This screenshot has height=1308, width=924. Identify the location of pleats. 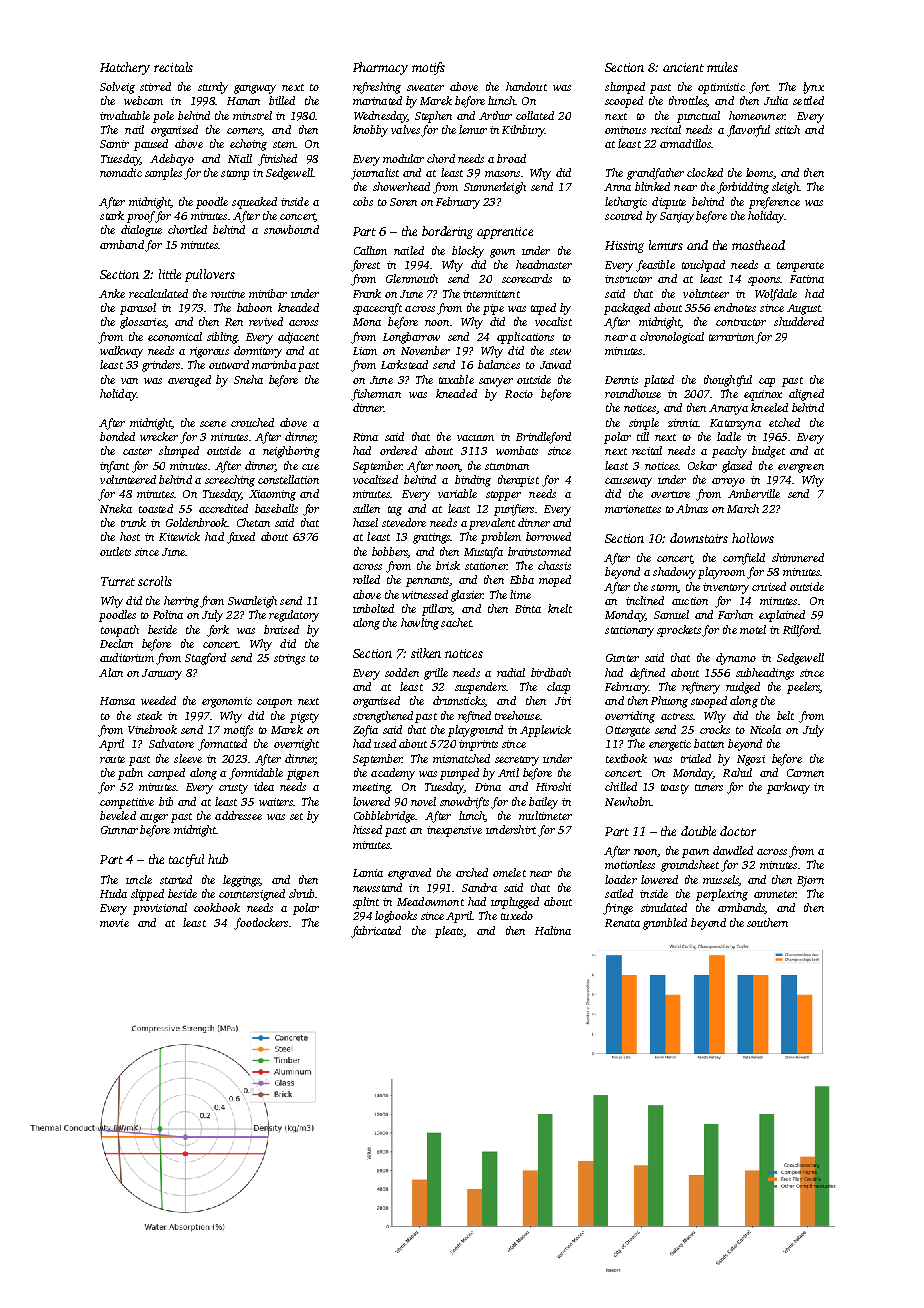
(449, 932).
